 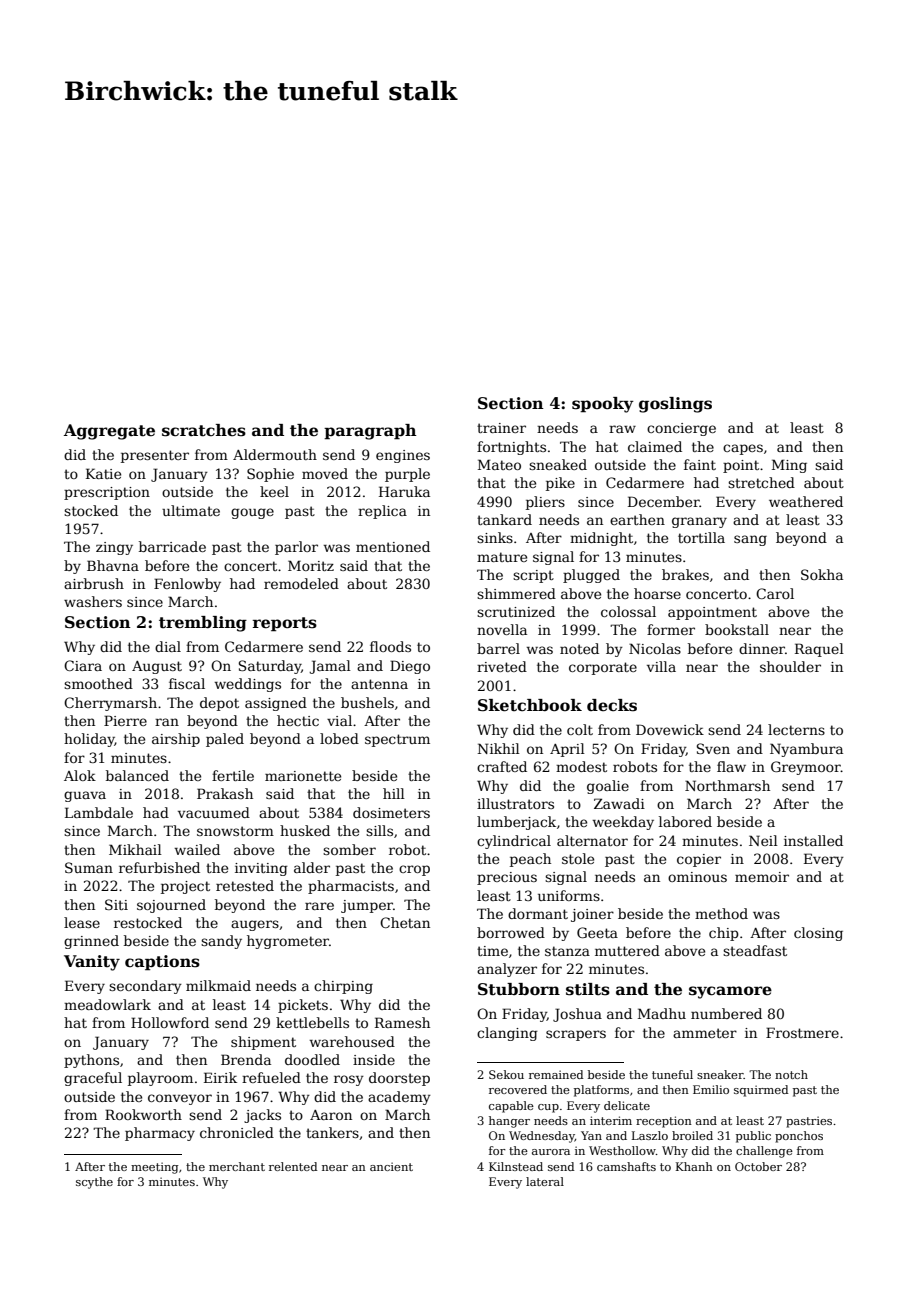 What do you see at coordinates (204, 430) in the screenshot?
I see `scratches` at bounding box center [204, 430].
